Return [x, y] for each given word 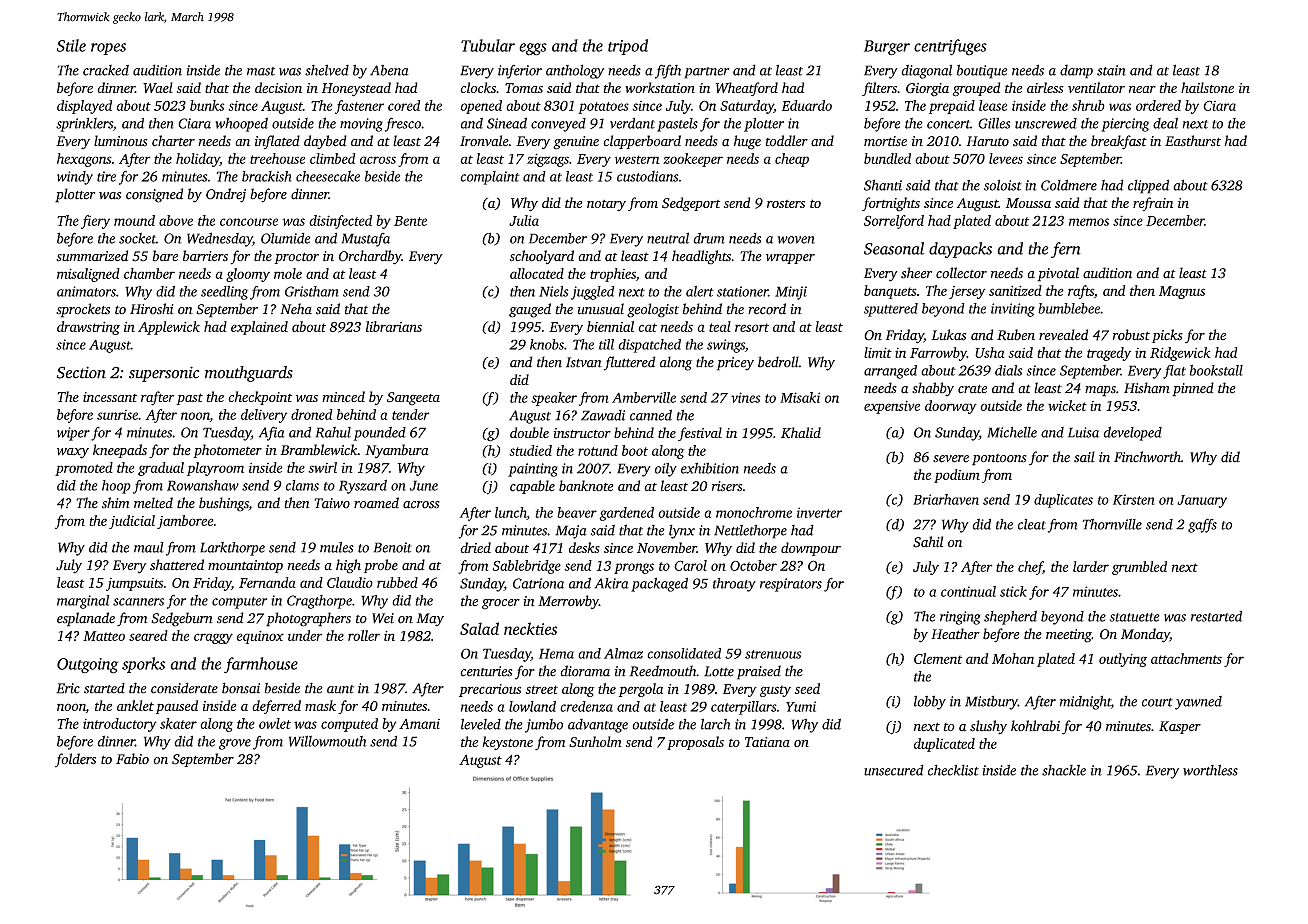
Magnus [1182, 292]
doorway [951, 407]
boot [635, 450]
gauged [530, 310]
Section [81, 372]
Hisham [1147, 388]
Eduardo [807, 105]
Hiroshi [152, 309]
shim [116, 503]
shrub [1088, 105]
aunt [340, 689]
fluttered [629, 363]
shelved [327, 70]
